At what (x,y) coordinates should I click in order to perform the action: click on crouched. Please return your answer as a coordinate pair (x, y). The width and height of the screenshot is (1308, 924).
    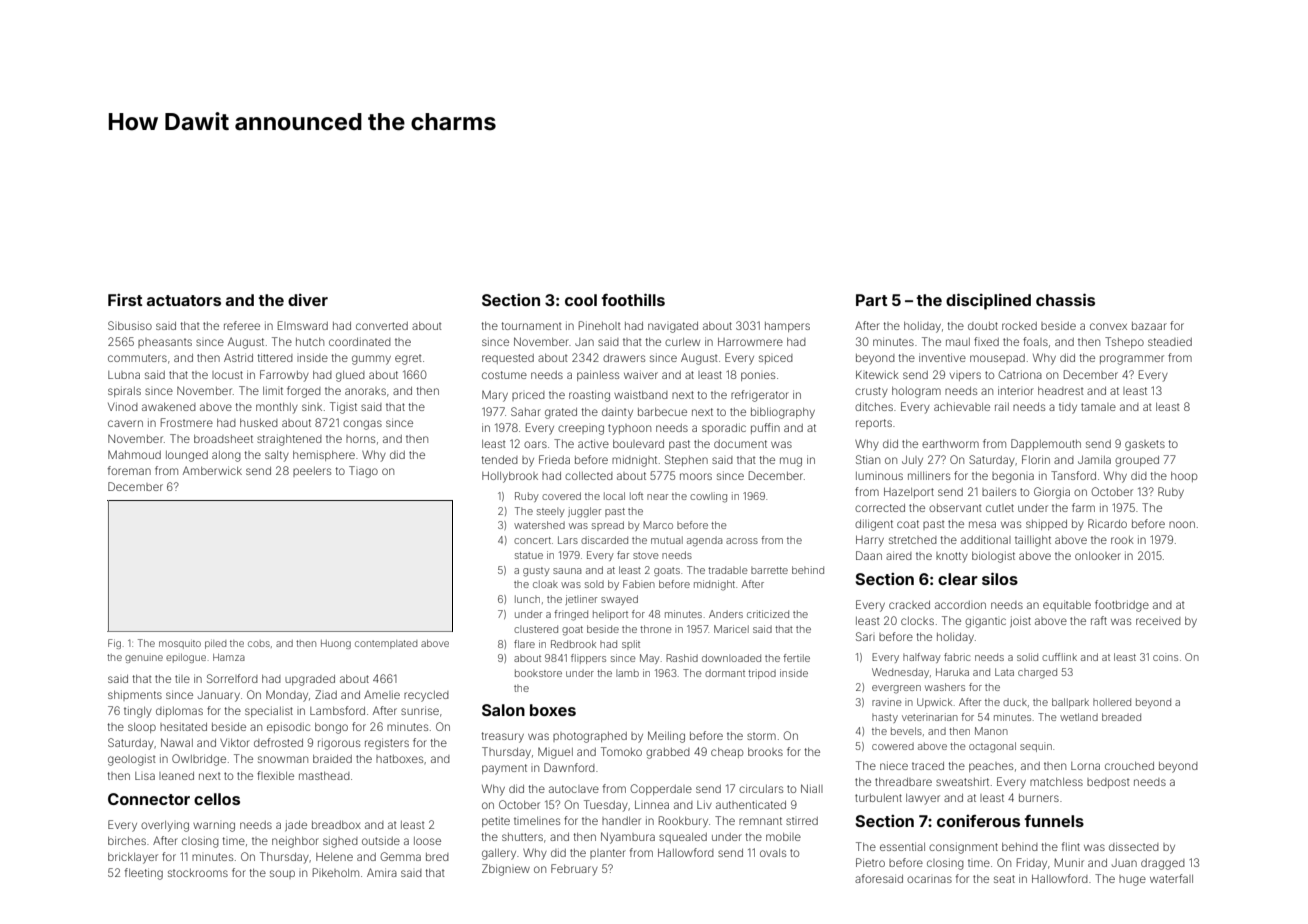
    Looking at the image, I should click on (1129, 766).
